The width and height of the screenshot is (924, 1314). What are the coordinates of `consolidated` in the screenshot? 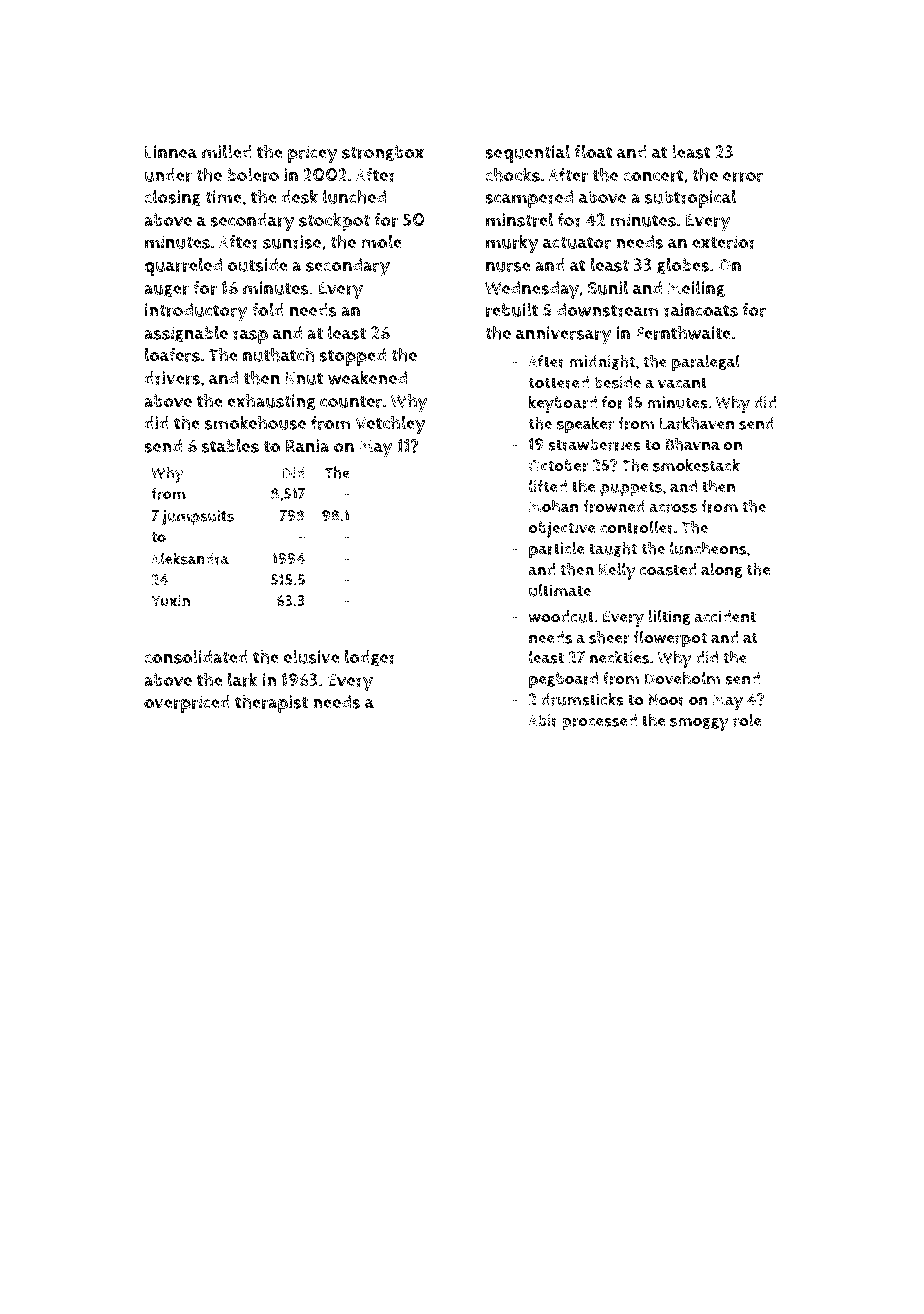 It's located at (196, 657).
